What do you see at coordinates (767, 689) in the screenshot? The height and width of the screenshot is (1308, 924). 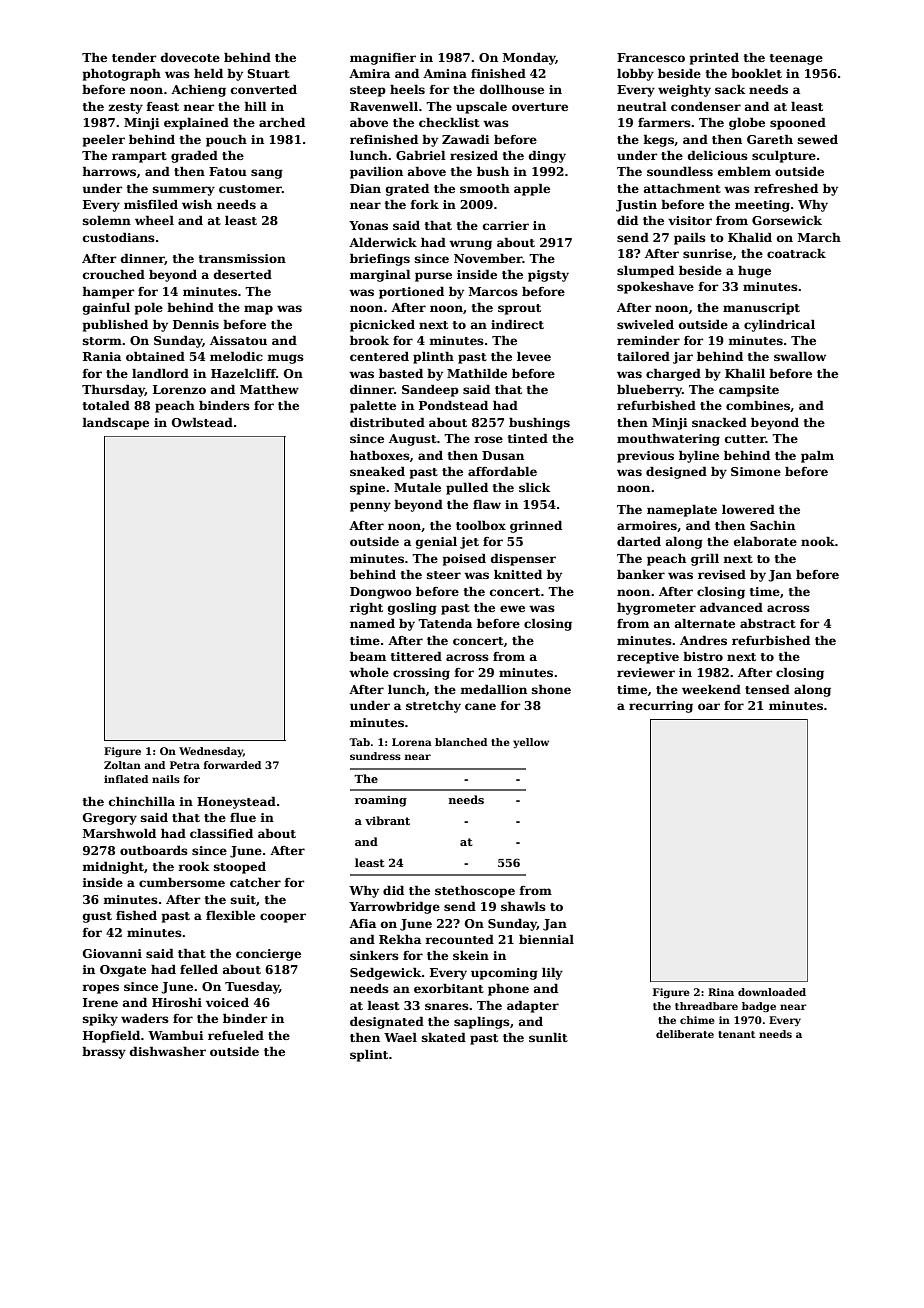 I see `tensed` at bounding box center [767, 689].
